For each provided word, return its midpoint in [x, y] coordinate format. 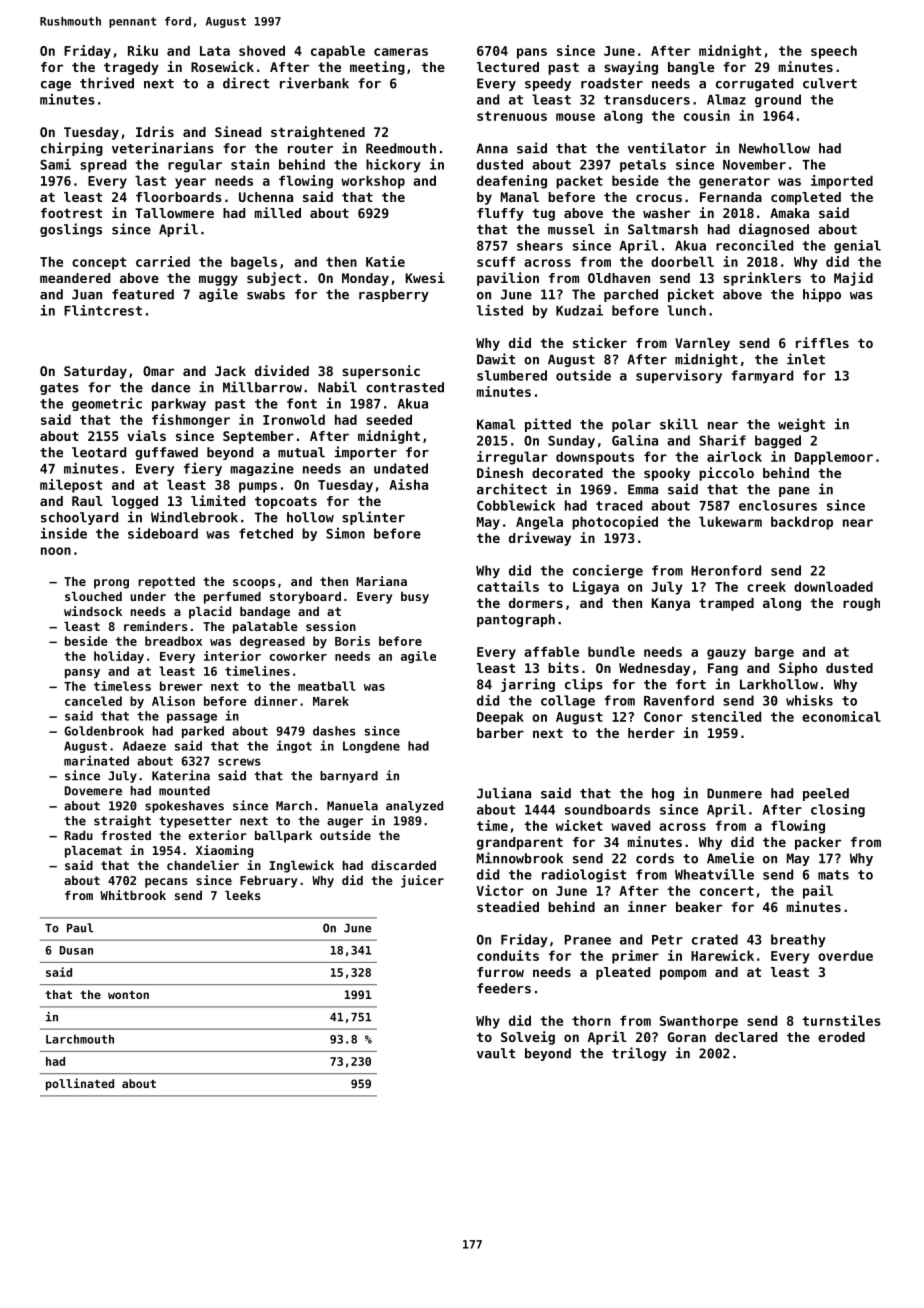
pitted [548, 425]
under [148, 596]
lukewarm [730, 521]
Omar [158, 371]
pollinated [80, 1084]
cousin [707, 115]
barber [500, 733]
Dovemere [93, 791]
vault [496, 1053]
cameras [401, 52]
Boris [352, 641]
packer [818, 843]
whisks [809, 700]
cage [56, 86]
